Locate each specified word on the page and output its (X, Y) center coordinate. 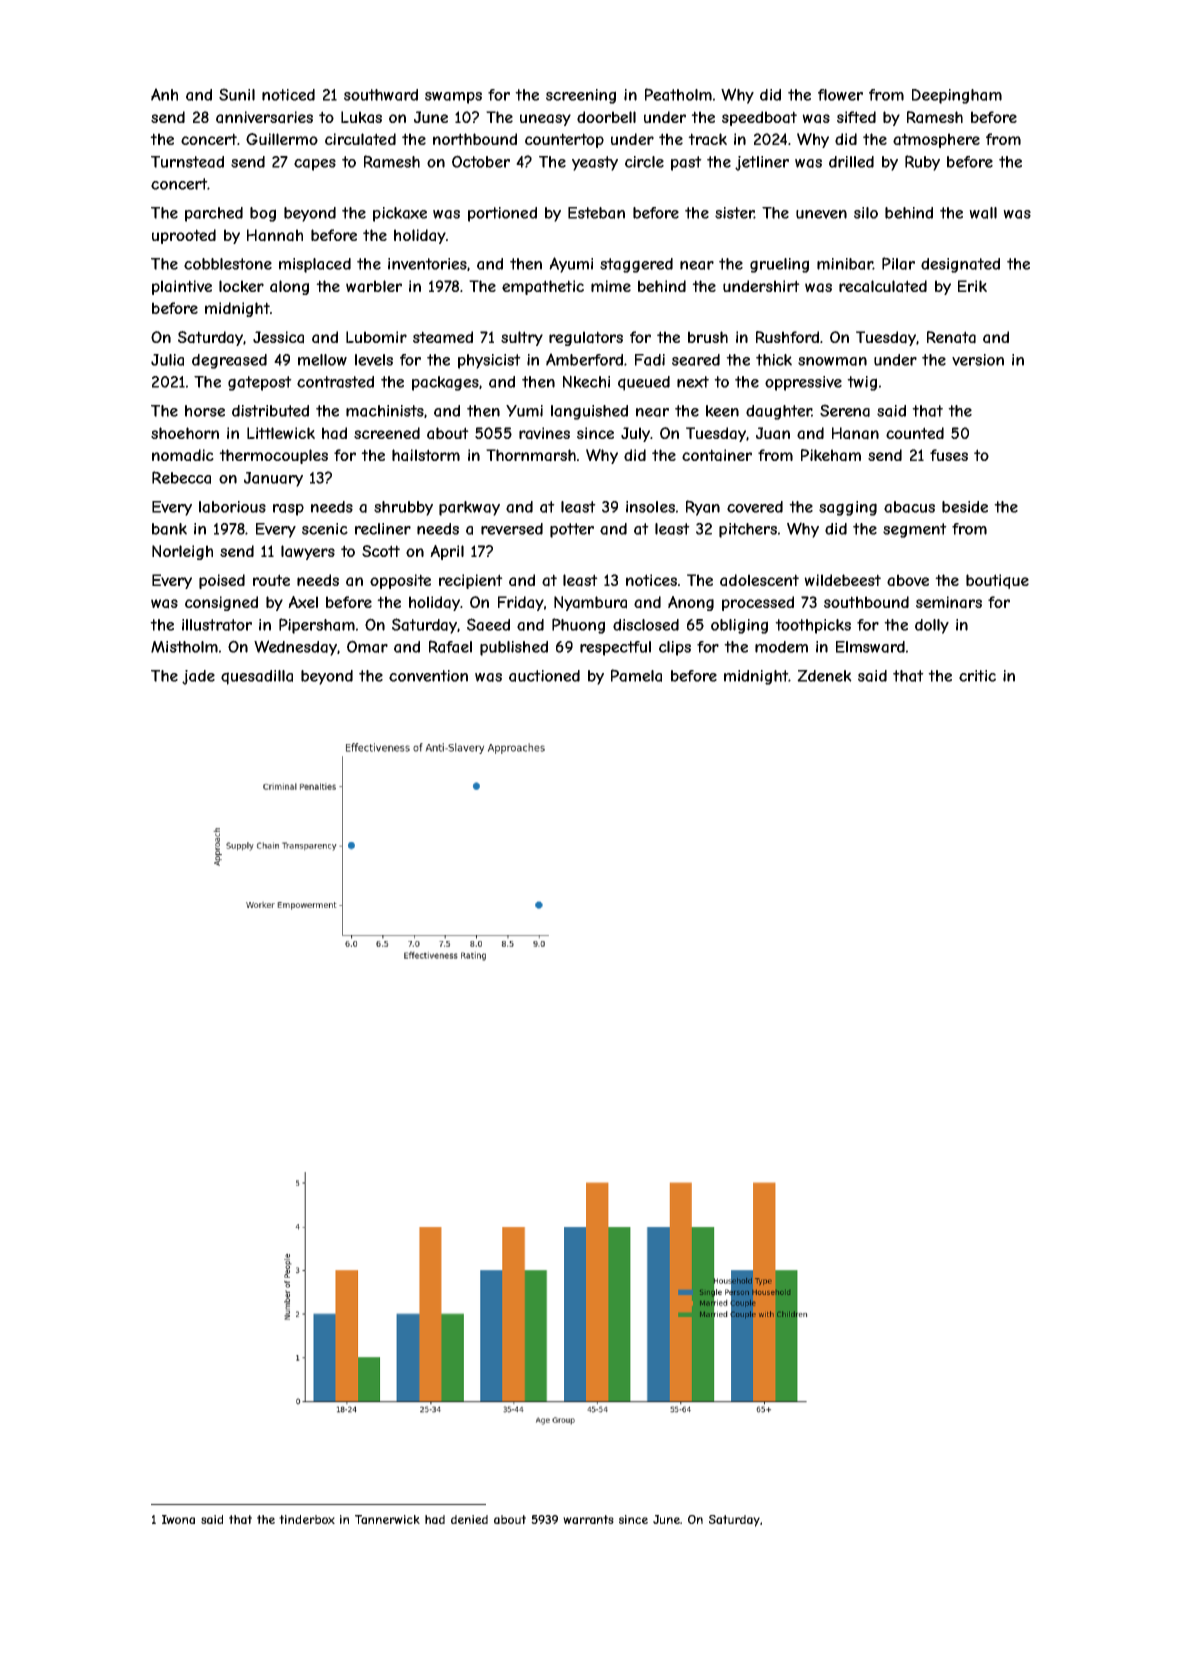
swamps (453, 98)
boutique (997, 581)
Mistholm (184, 647)
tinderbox (307, 1519)
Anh (164, 94)
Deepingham (957, 96)
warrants (588, 1519)
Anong (691, 603)
